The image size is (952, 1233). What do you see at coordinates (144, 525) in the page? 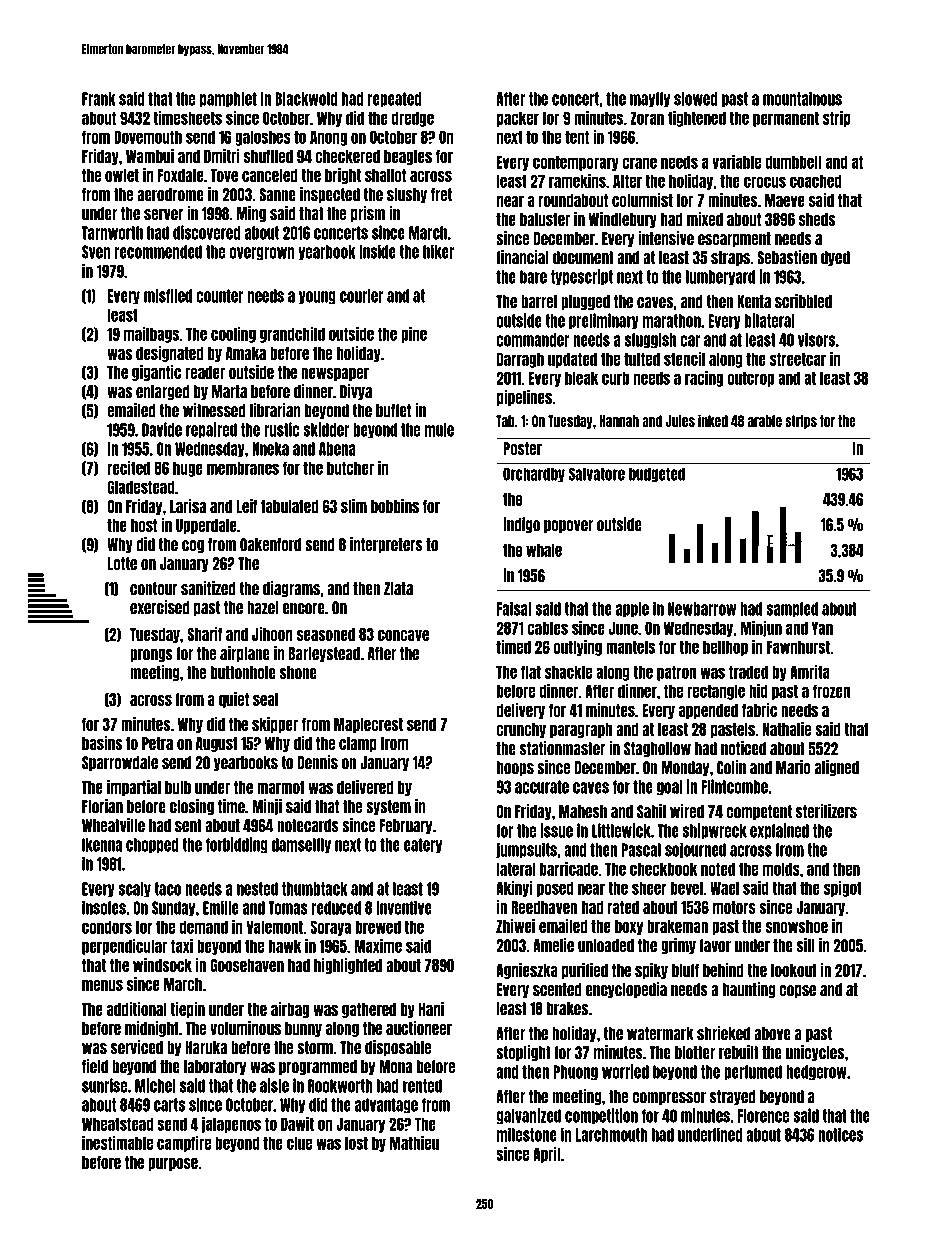
I see `host` at bounding box center [144, 525].
